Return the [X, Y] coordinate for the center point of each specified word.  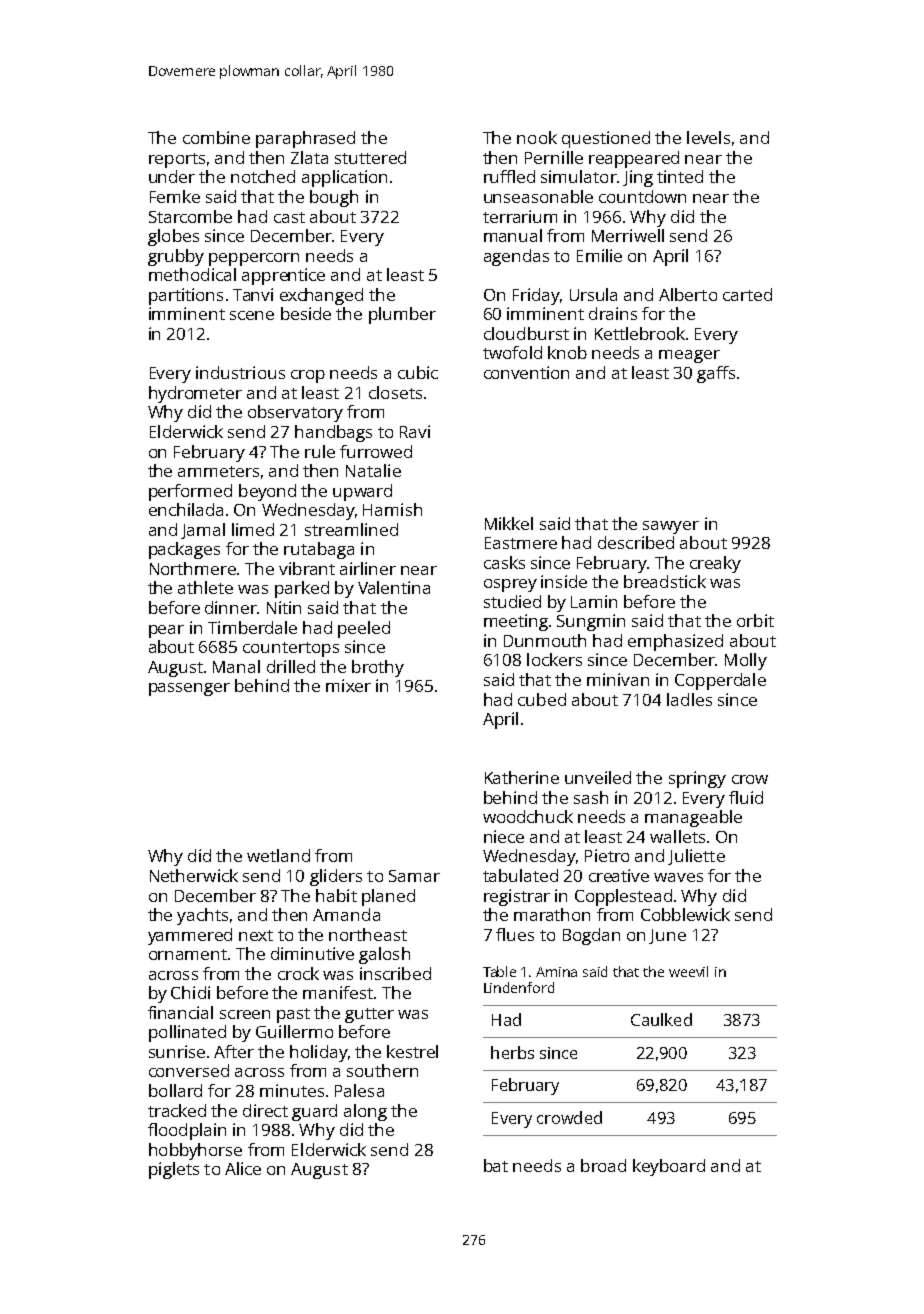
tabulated [520, 875]
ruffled [509, 176]
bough [334, 198]
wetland [278, 855]
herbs [512, 1052]
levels [708, 137]
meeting [516, 622]
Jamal [203, 531]
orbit [755, 620]
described [636, 542]
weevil [688, 971]
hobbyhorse [195, 1151]
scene [252, 315]
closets [395, 392]
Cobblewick [685, 914]
